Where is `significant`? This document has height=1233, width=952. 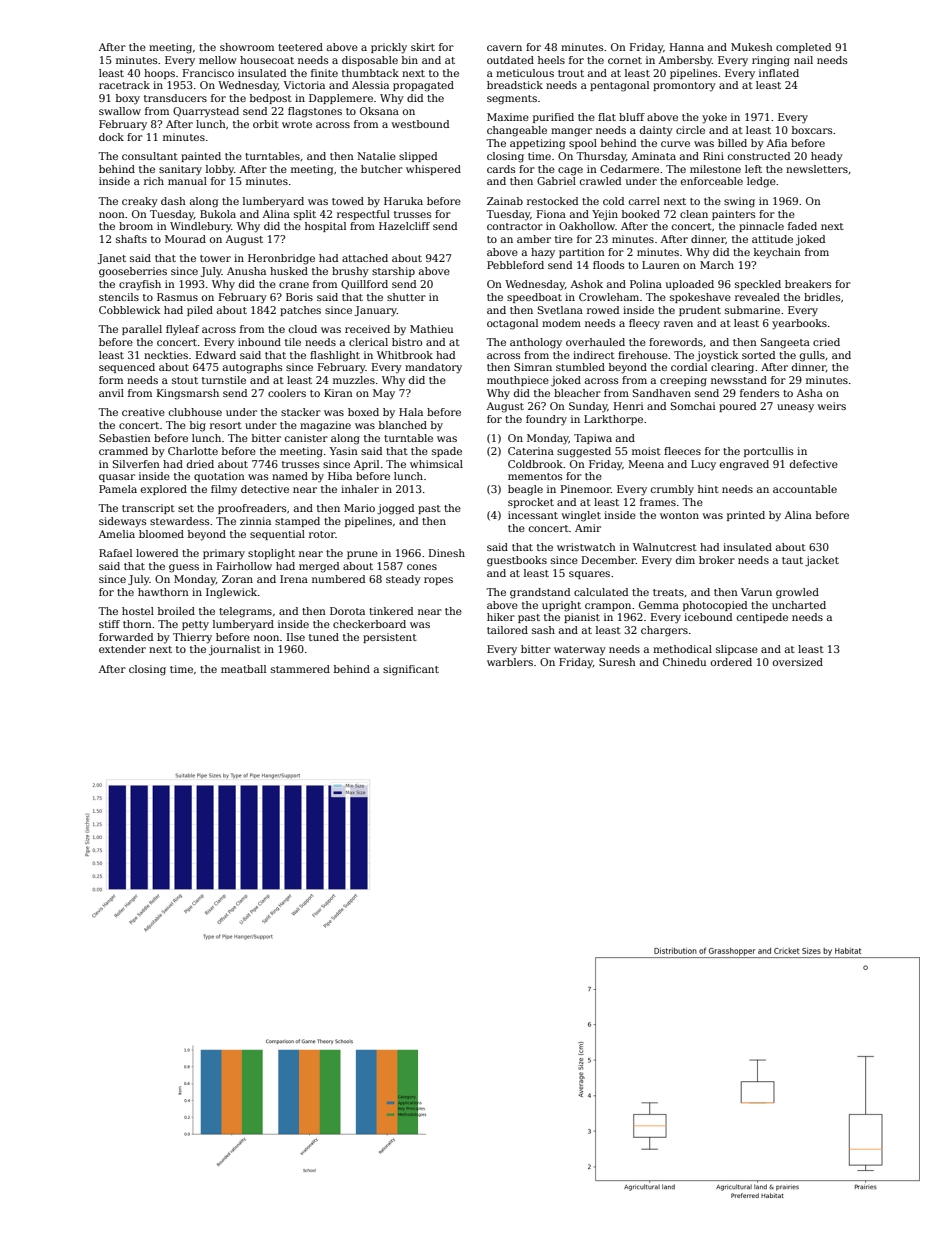
significant is located at coordinates (411, 670).
